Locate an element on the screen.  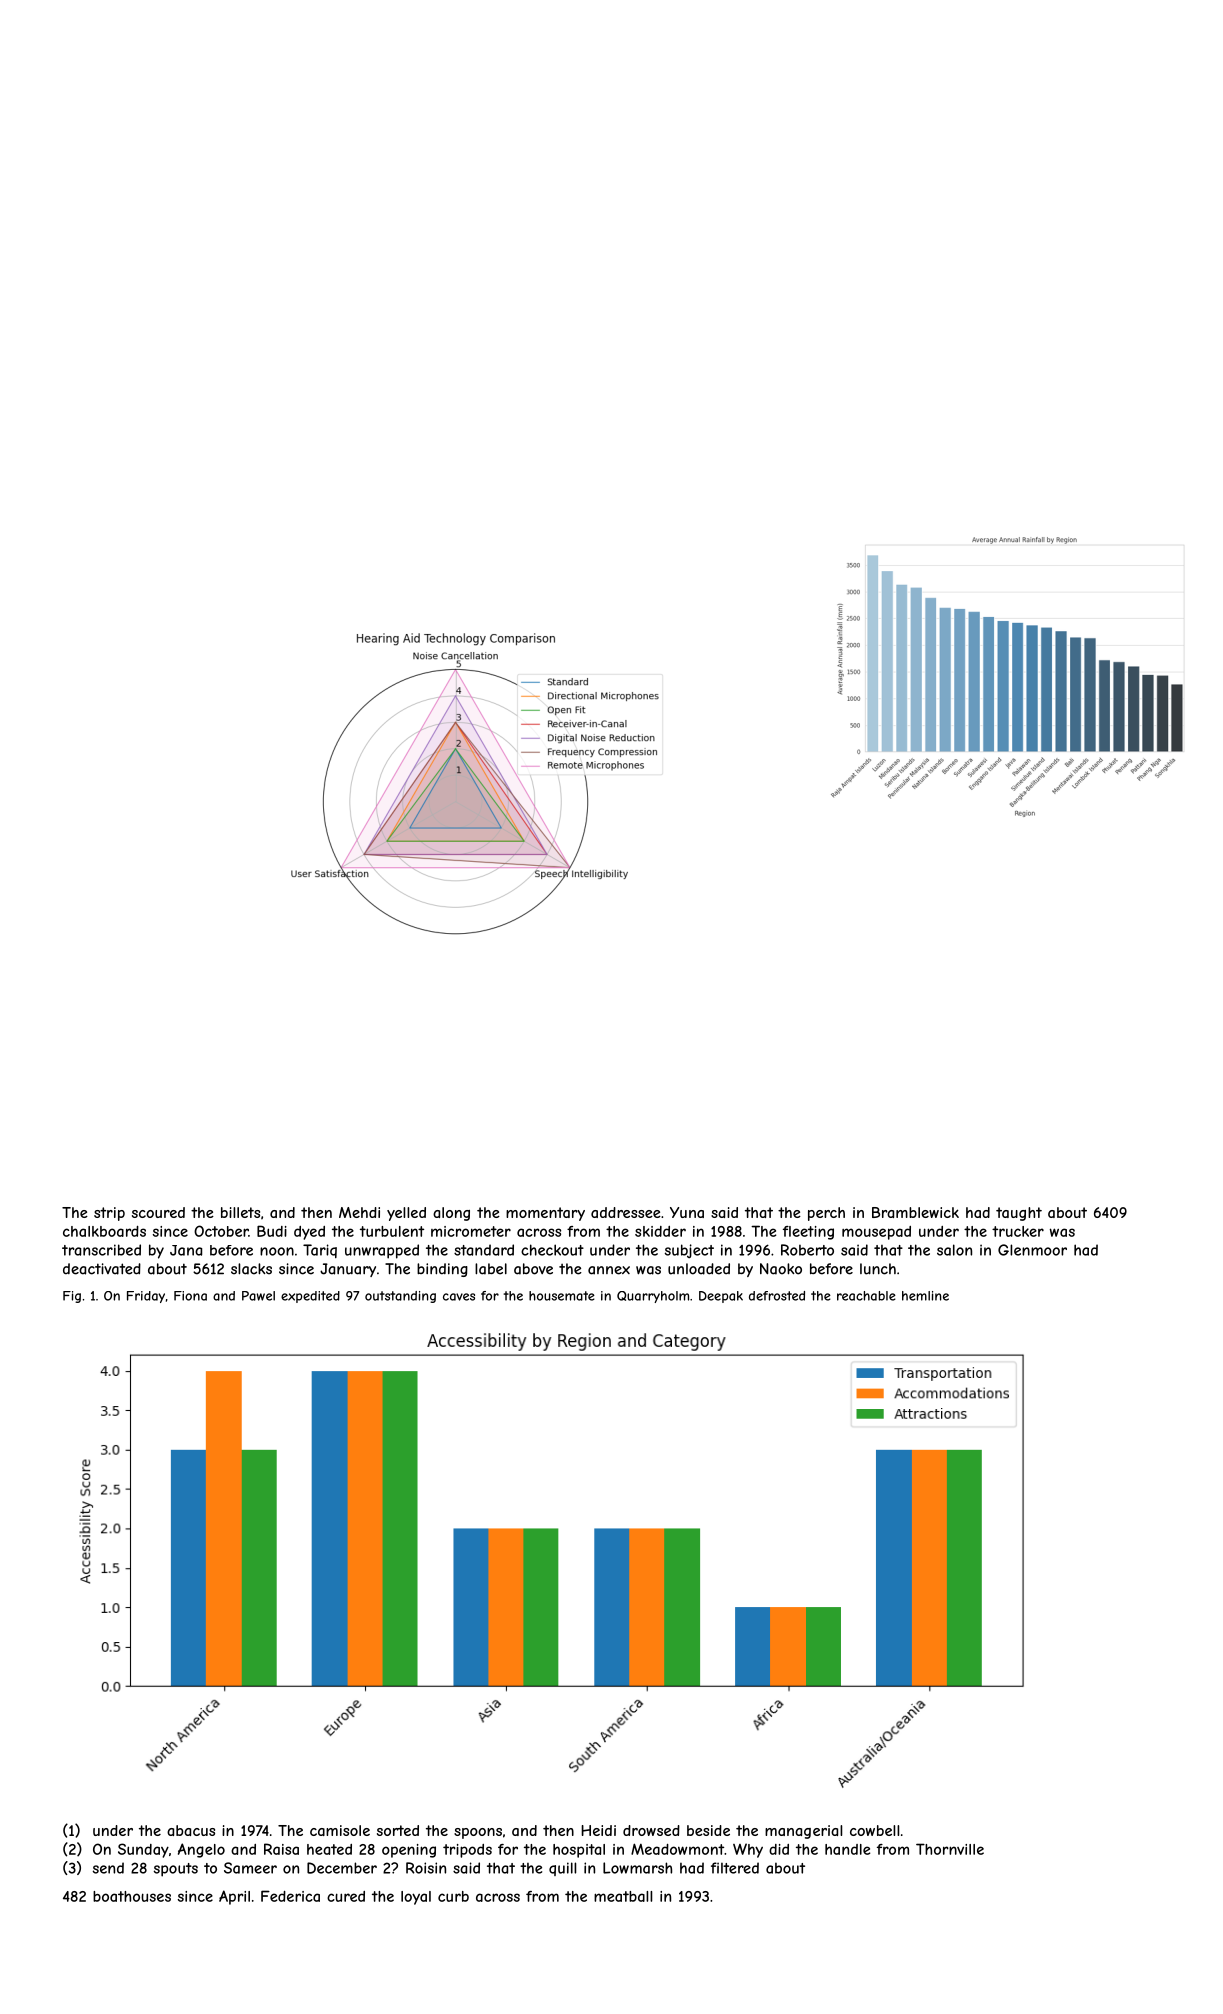
Mehdi is located at coordinates (359, 1212).
